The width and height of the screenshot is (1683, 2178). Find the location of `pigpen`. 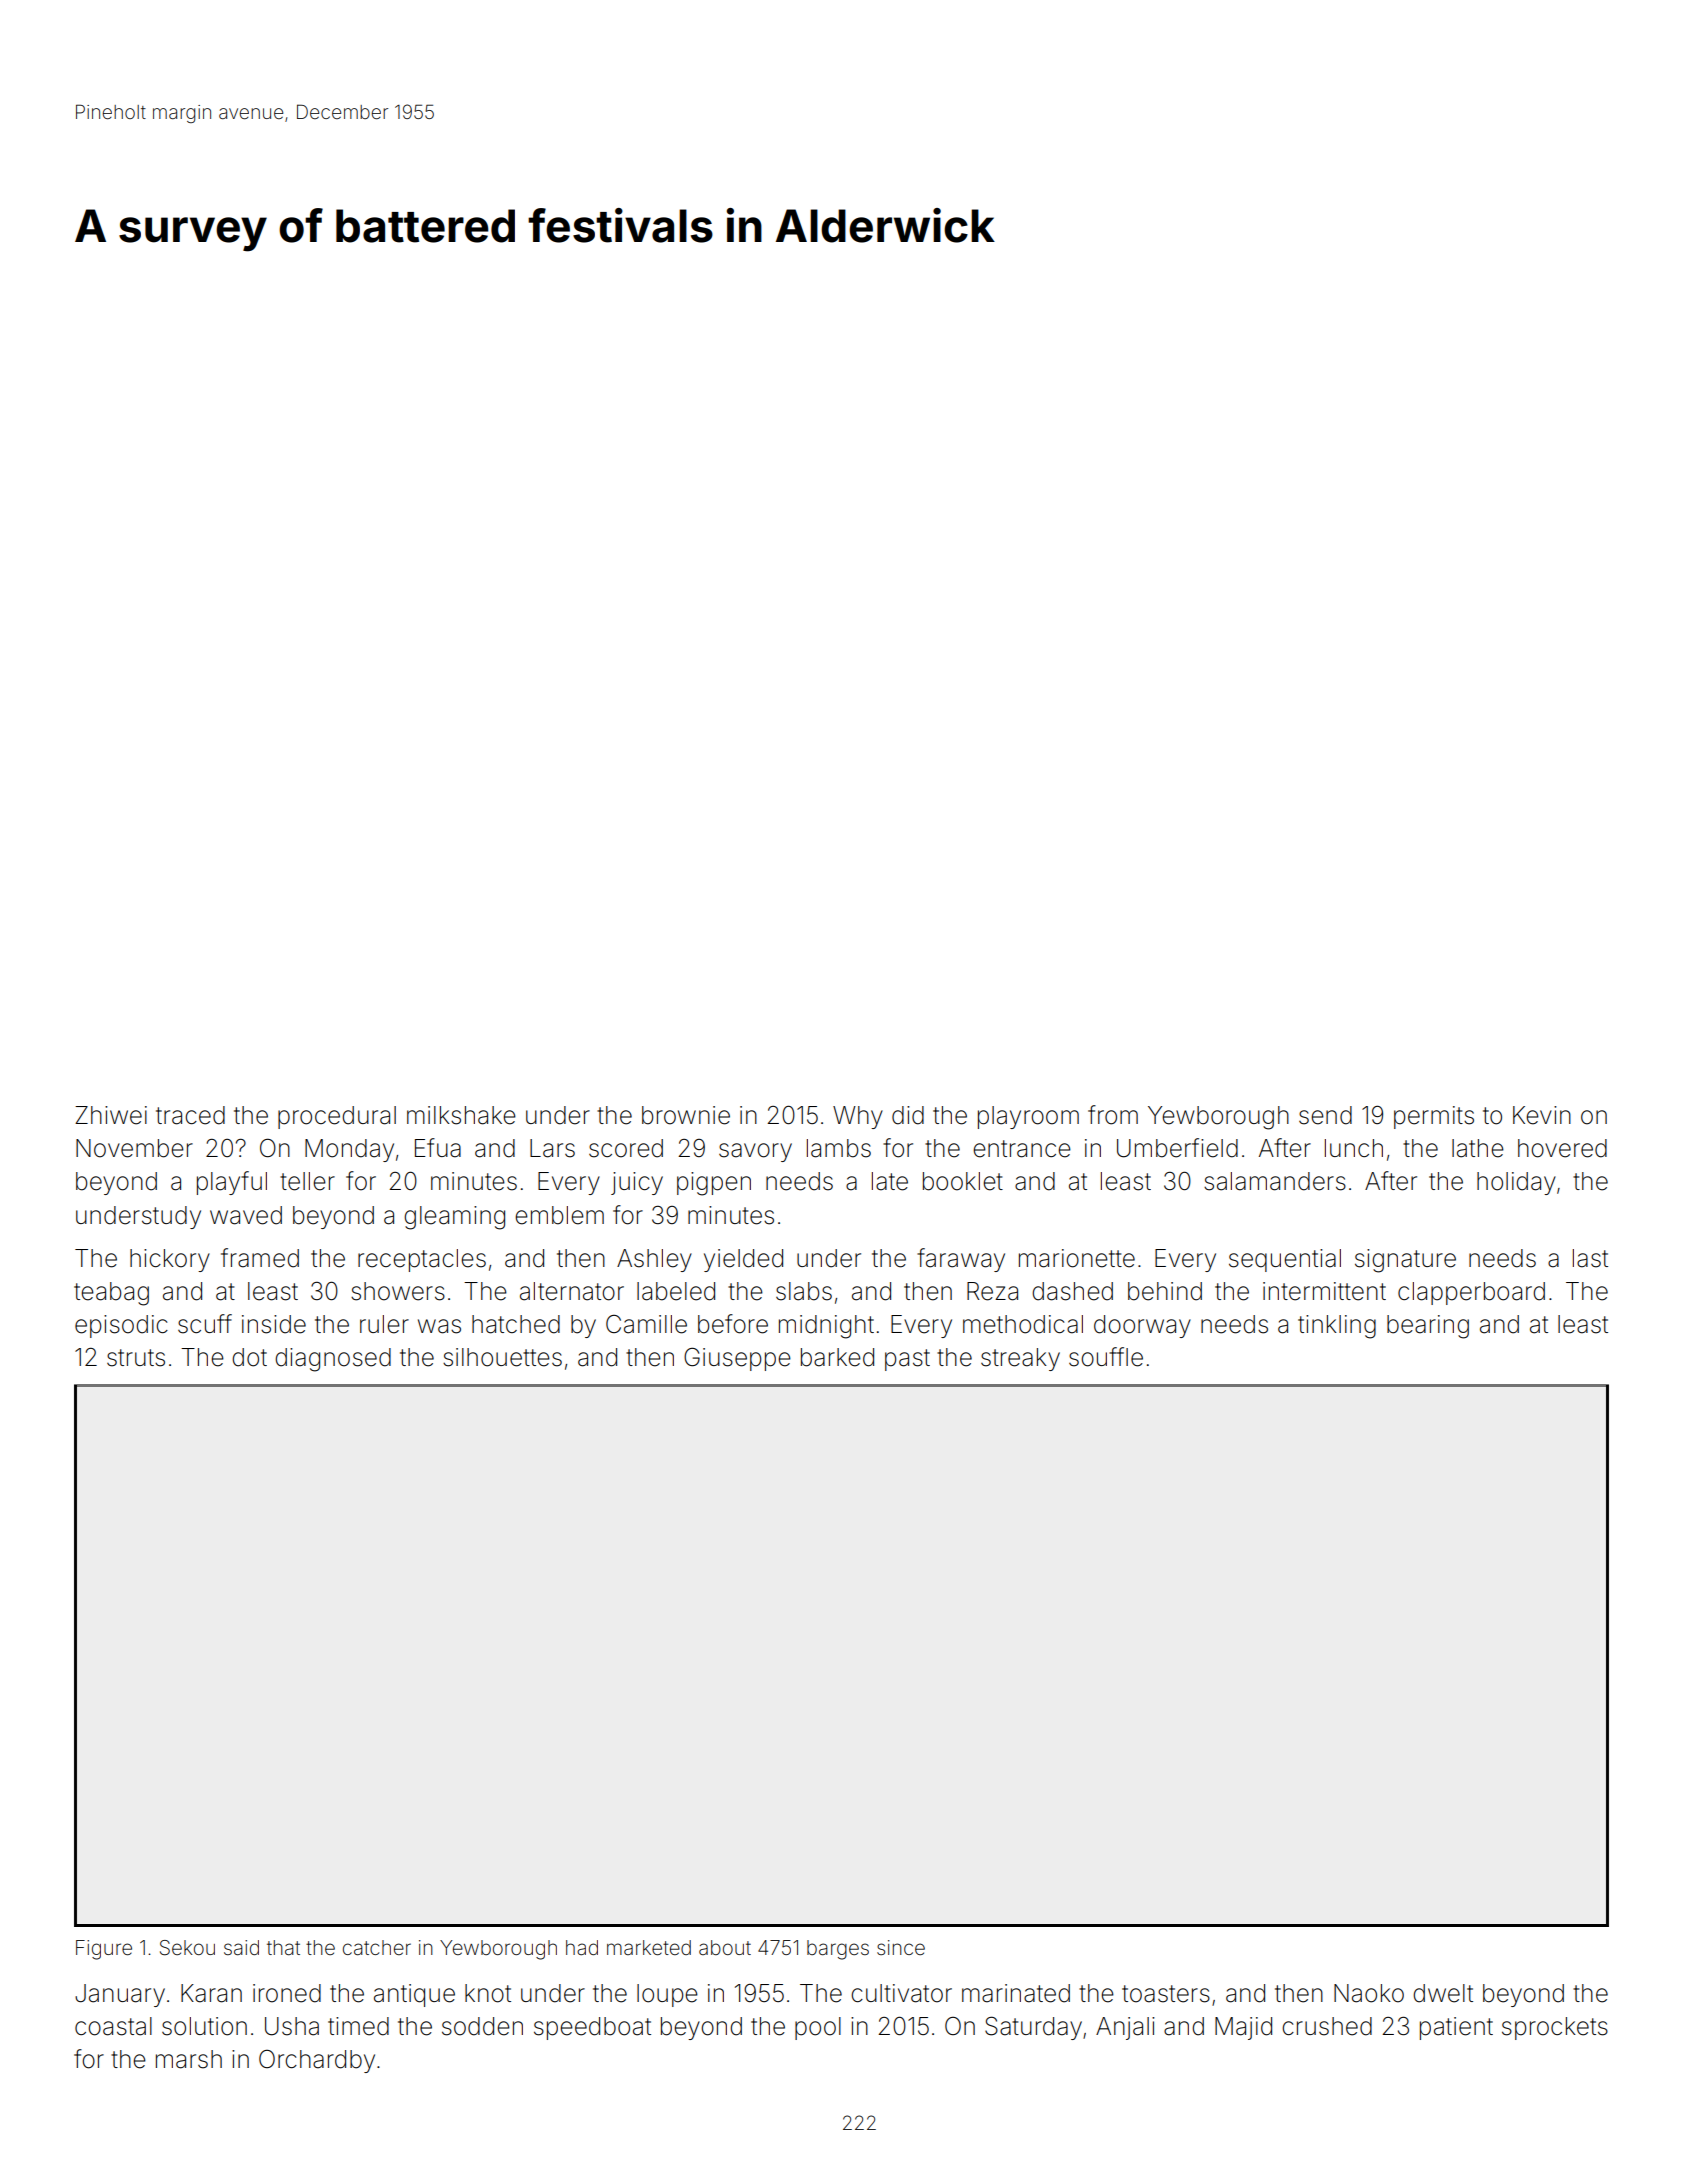

pigpen is located at coordinates (714, 1184).
